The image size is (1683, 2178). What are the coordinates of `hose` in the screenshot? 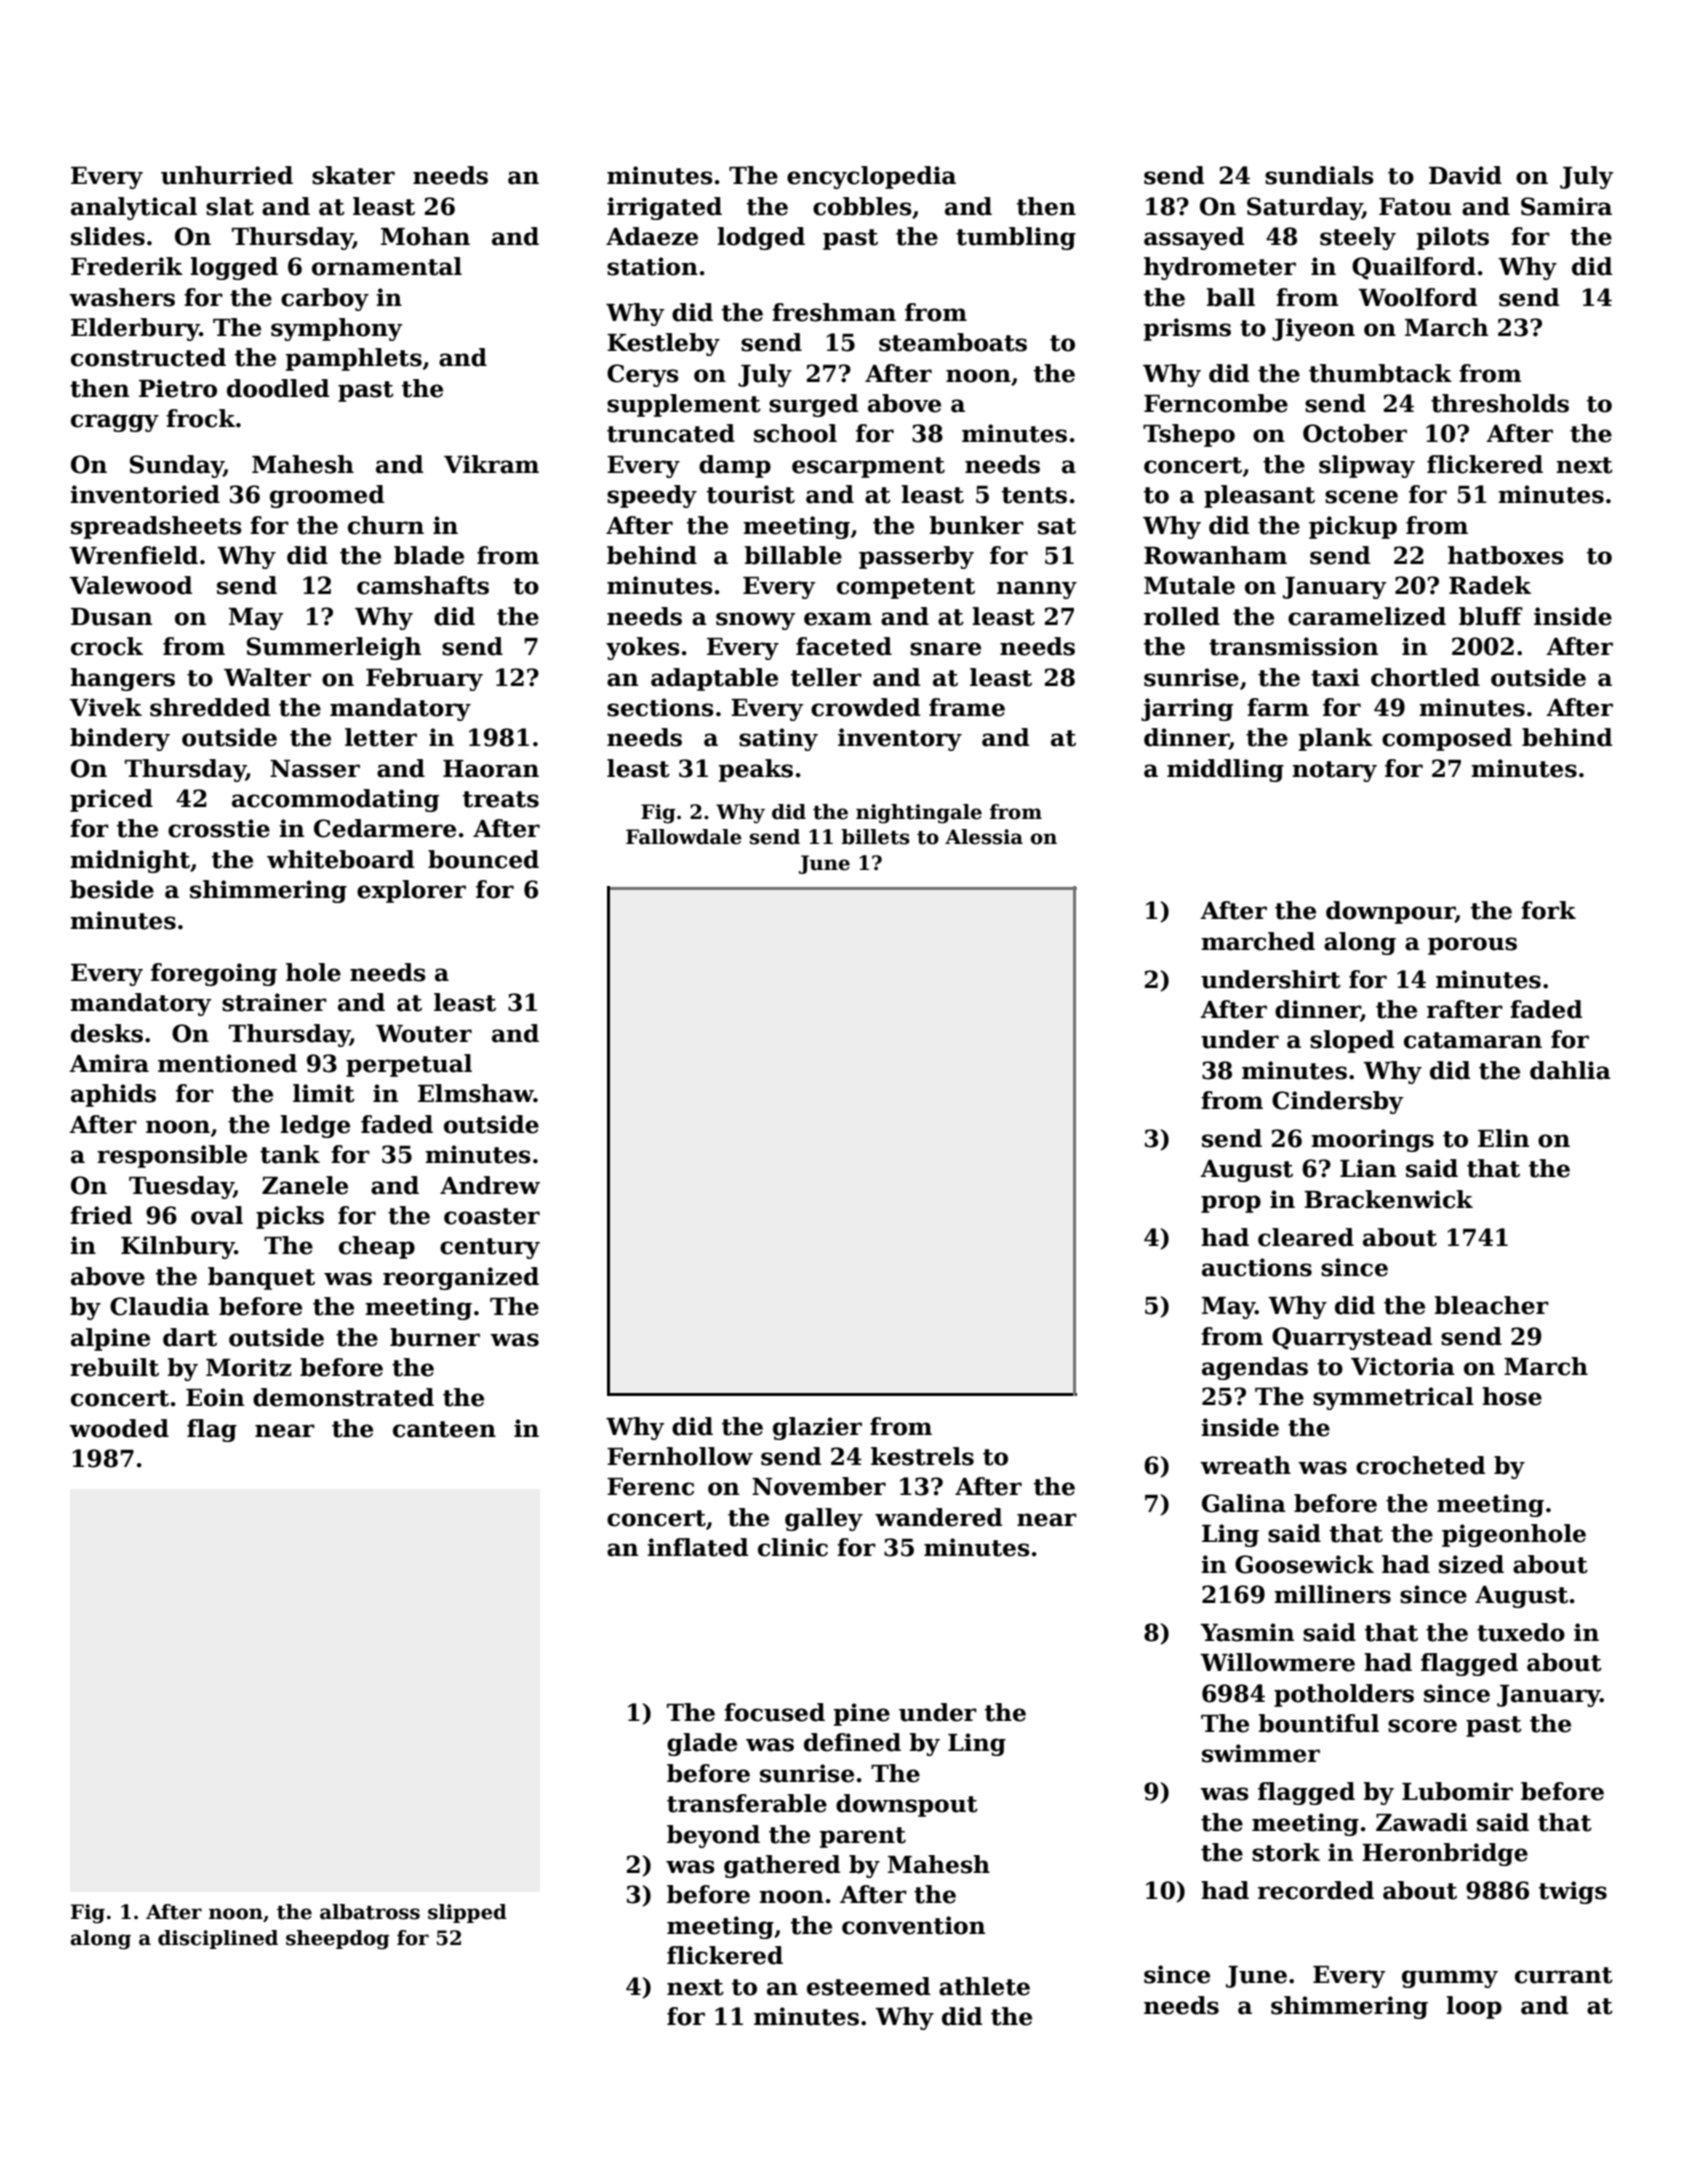 It's located at (1512, 1396).
